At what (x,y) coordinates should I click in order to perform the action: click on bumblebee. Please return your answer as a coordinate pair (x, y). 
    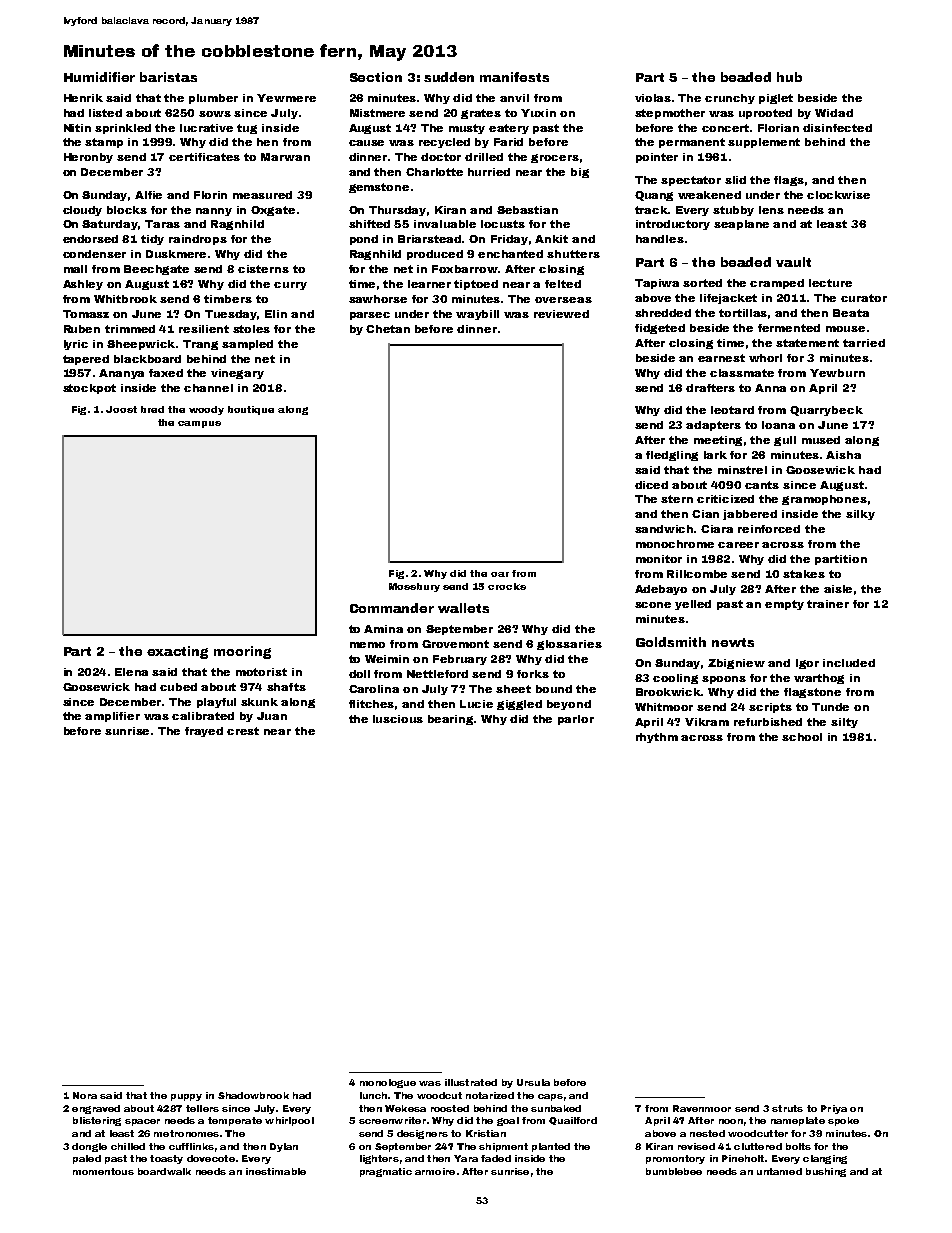
    Looking at the image, I should click on (674, 1171).
